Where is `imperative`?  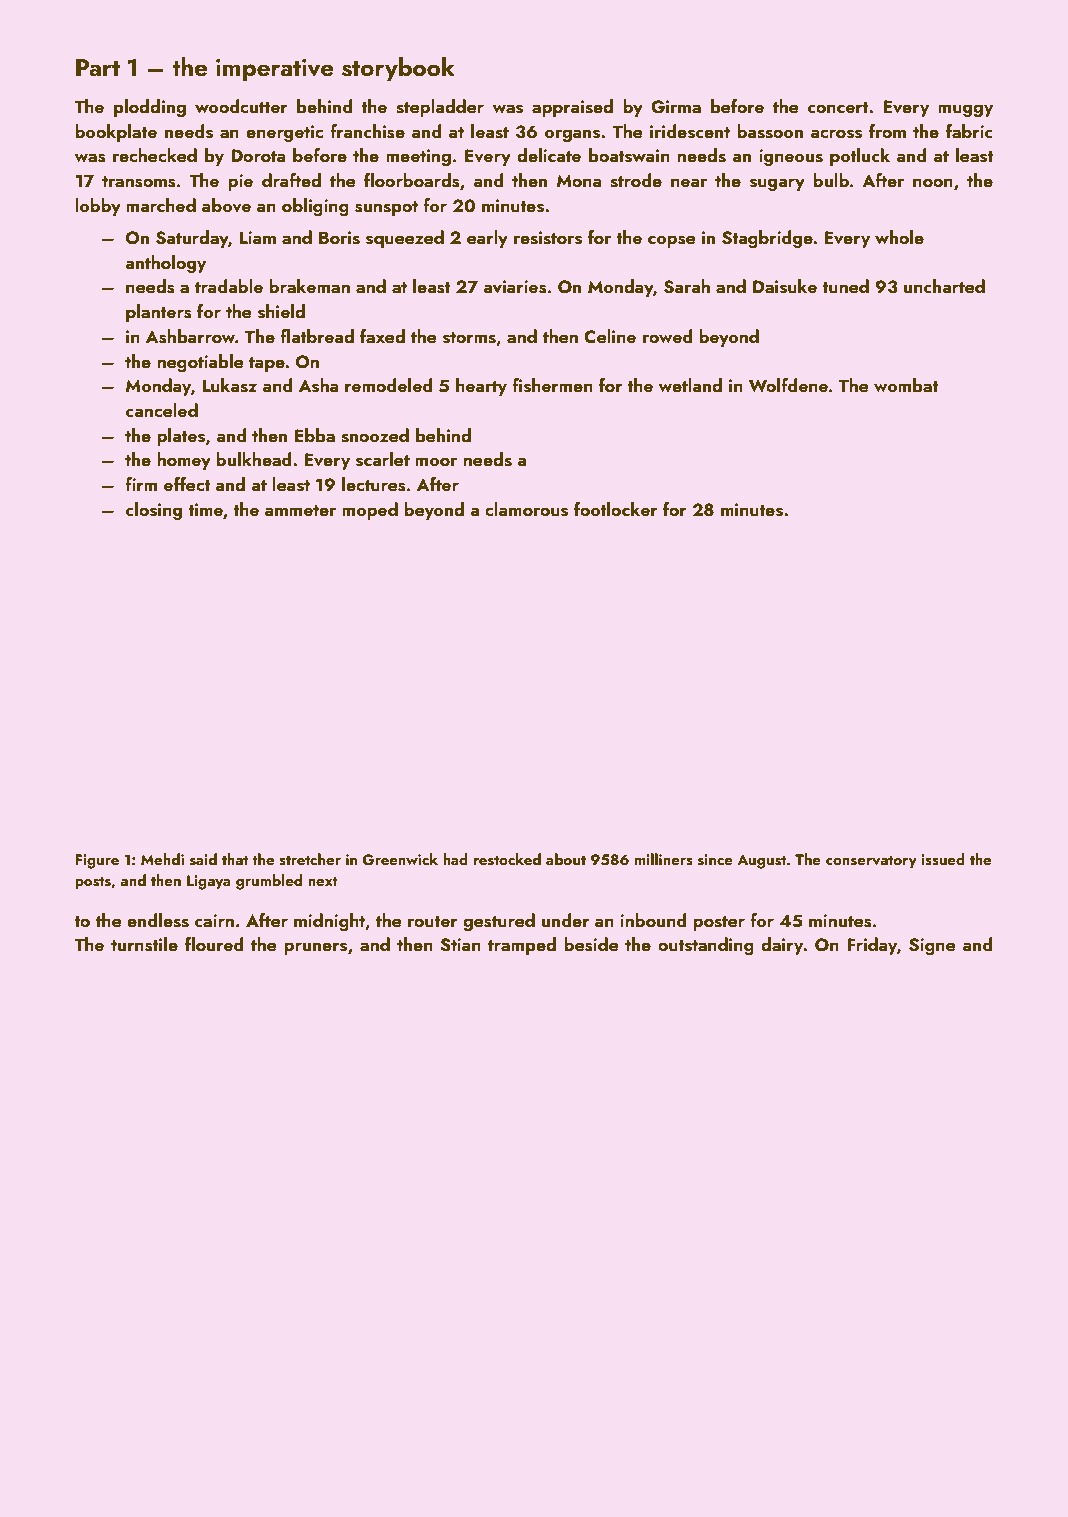
imperative is located at coordinates (275, 70).
